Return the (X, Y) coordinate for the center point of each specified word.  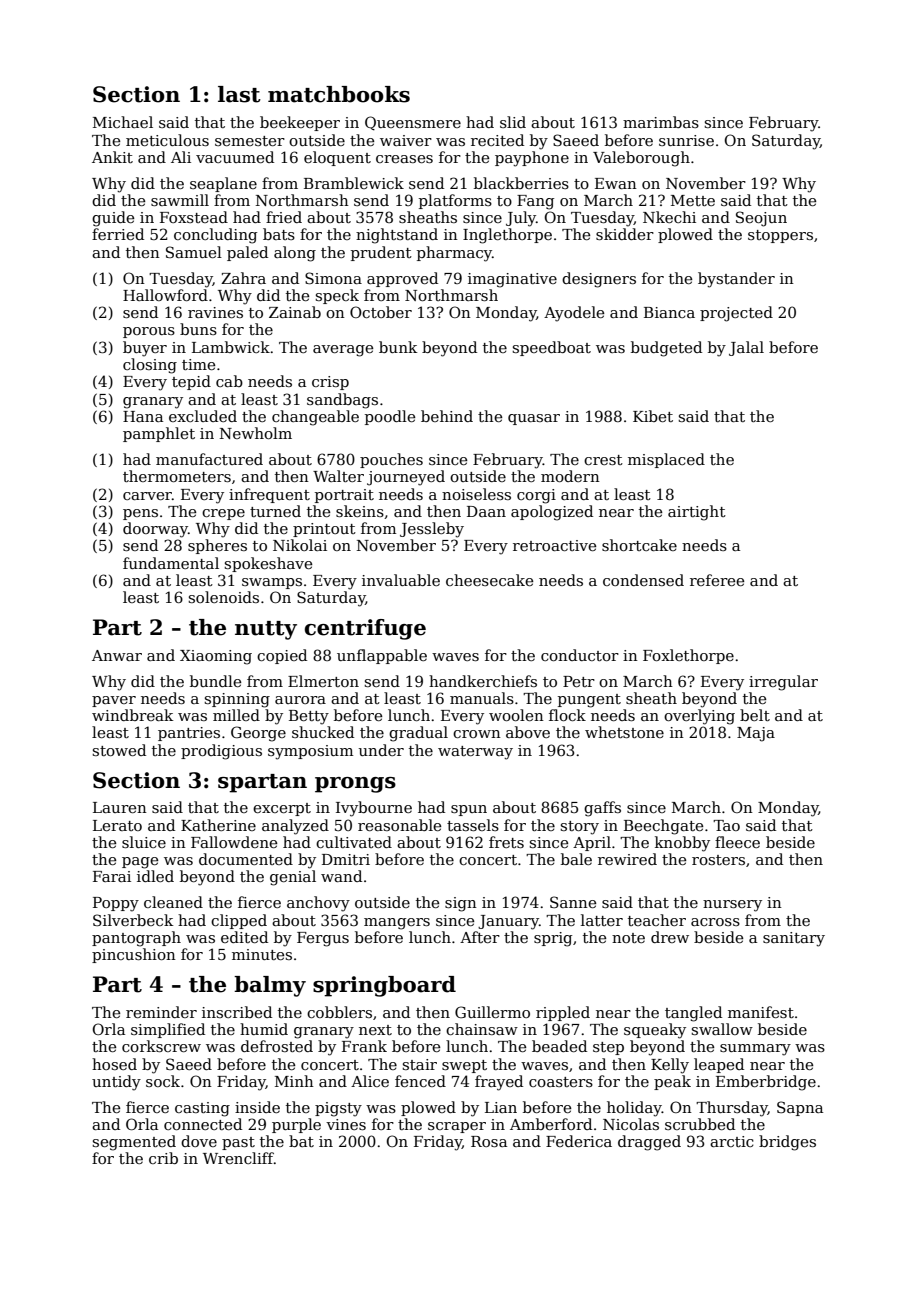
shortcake (639, 545)
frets (506, 842)
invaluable (401, 580)
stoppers (780, 236)
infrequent (269, 495)
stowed (119, 750)
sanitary (794, 939)
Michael (123, 122)
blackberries (521, 183)
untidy (116, 1083)
